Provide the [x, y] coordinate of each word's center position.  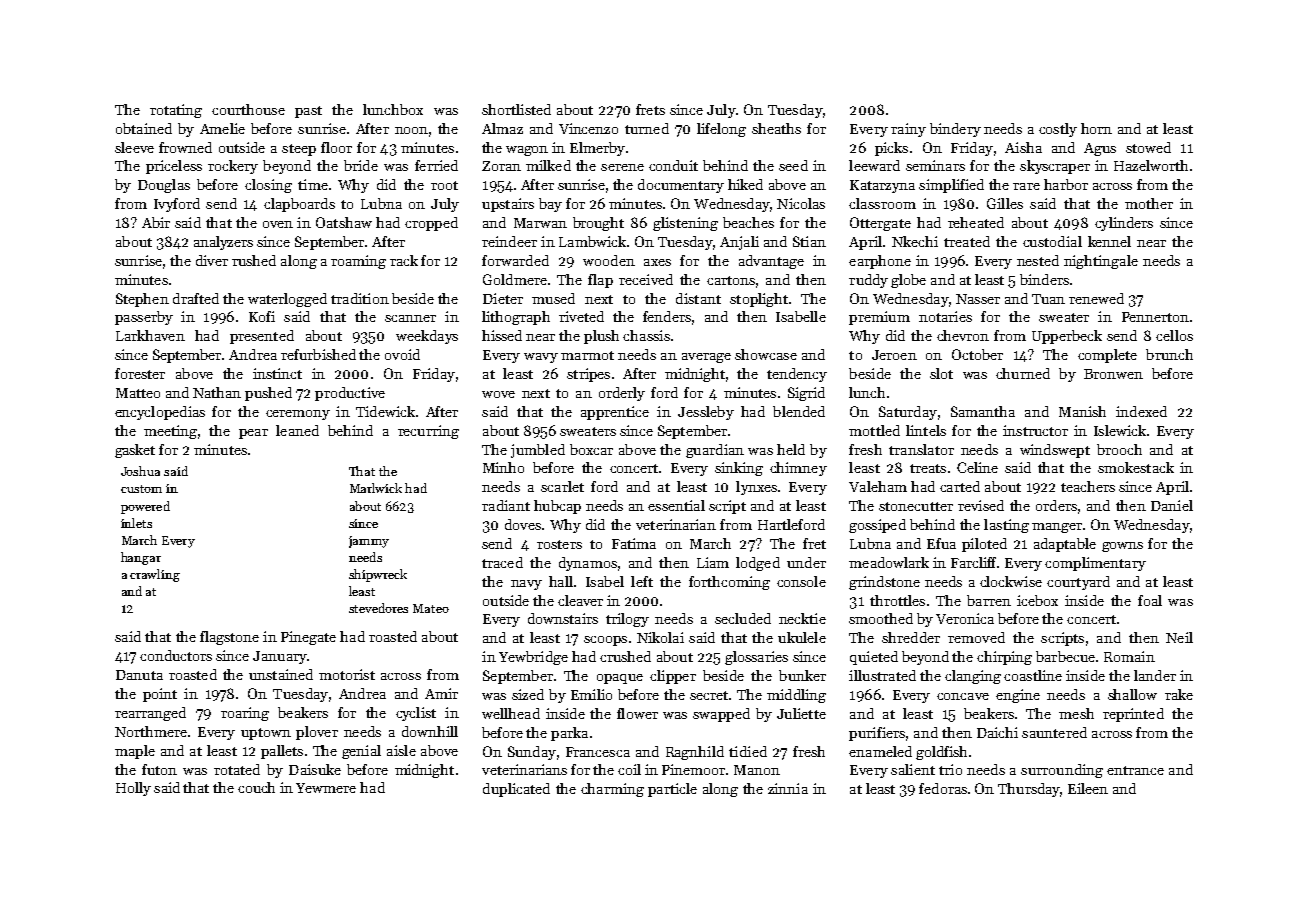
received [646, 279]
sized [528, 694]
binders [1044, 279]
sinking [739, 469]
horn [1096, 128]
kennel [1109, 241]
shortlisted [516, 109]
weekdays [427, 337]
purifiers [877, 734]
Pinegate [308, 638]
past [308, 112]
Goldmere [515, 279]
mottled [874, 430]
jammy [369, 542]
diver [212, 260]
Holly [133, 789]
